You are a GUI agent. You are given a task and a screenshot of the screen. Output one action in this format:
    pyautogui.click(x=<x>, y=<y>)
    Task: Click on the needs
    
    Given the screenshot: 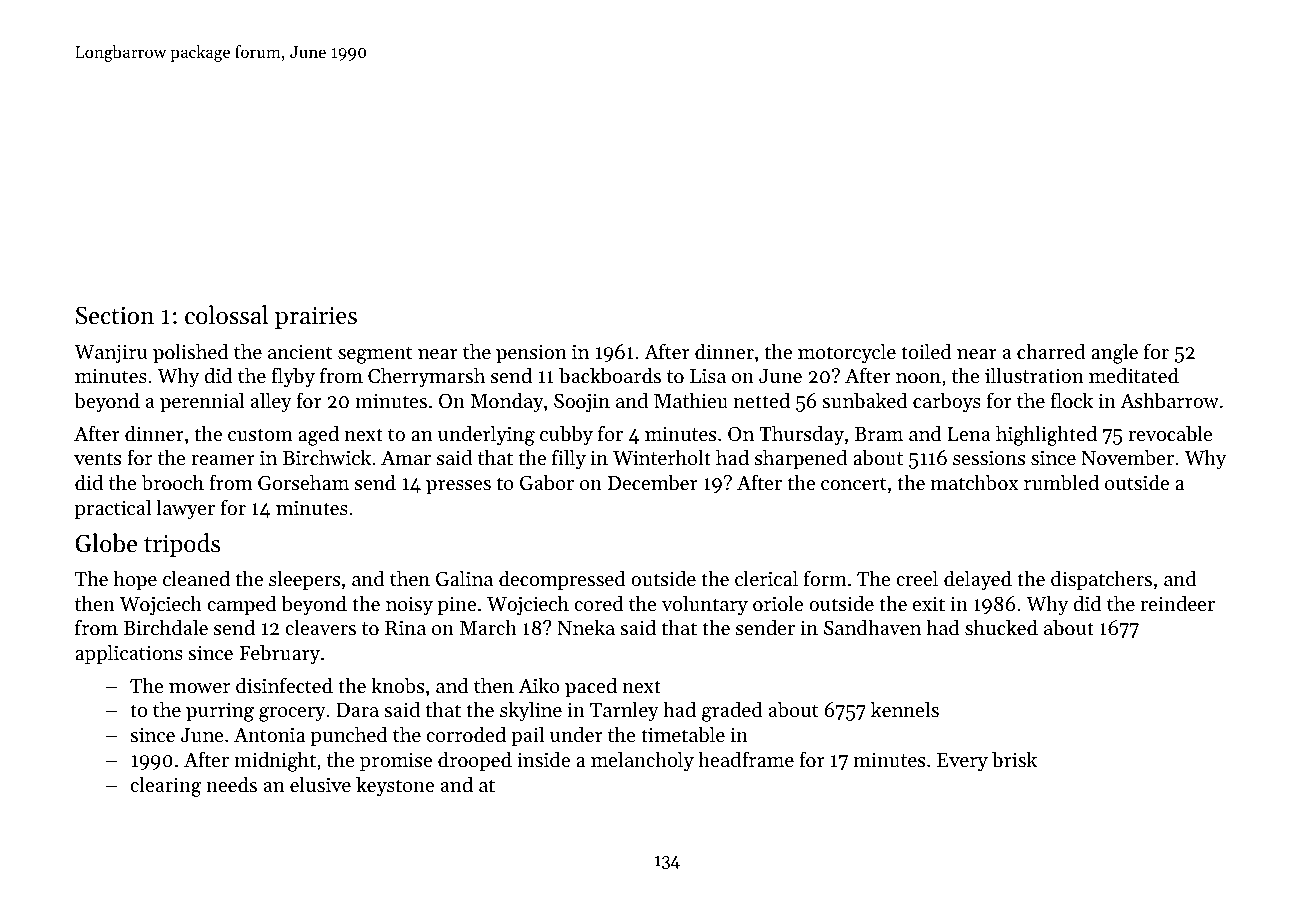 What is the action you would take?
    pyautogui.click(x=231, y=784)
